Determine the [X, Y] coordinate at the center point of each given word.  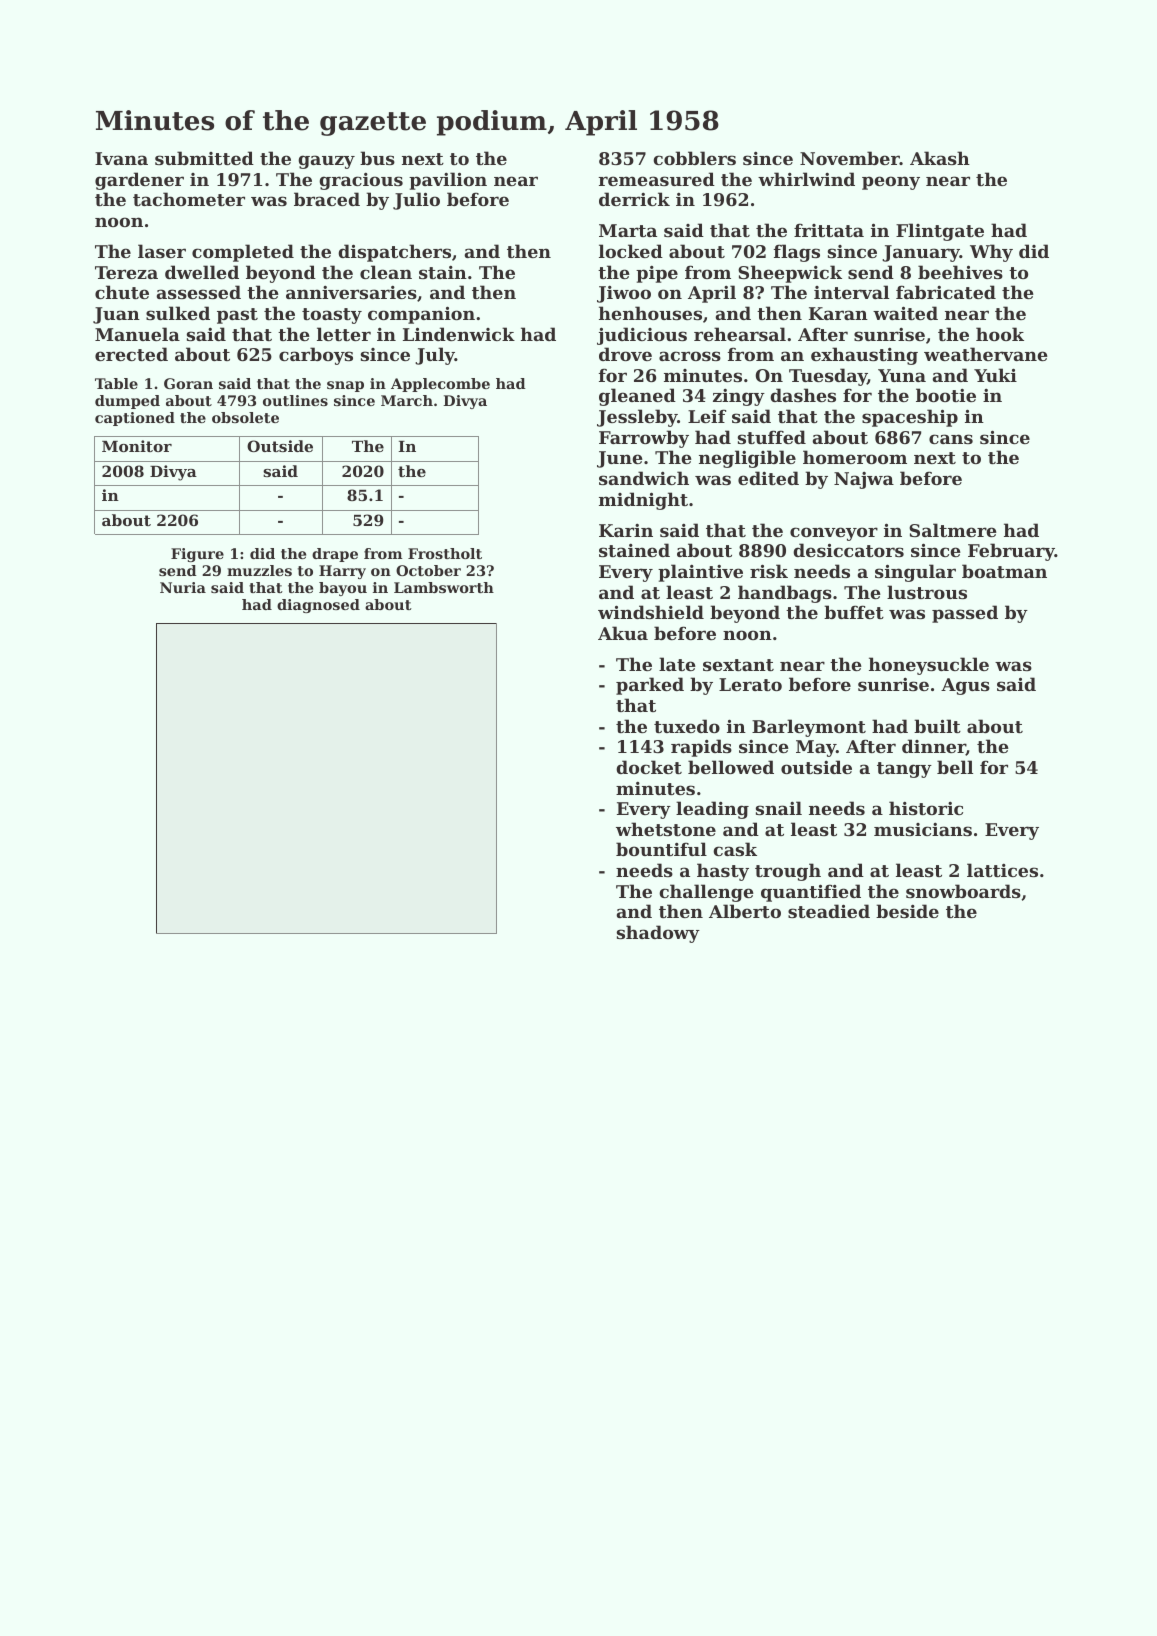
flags [797, 253]
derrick [634, 199]
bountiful [661, 849]
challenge [706, 893]
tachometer [189, 199]
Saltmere [953, 530]
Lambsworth [444, 587]
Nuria [183, 587]
